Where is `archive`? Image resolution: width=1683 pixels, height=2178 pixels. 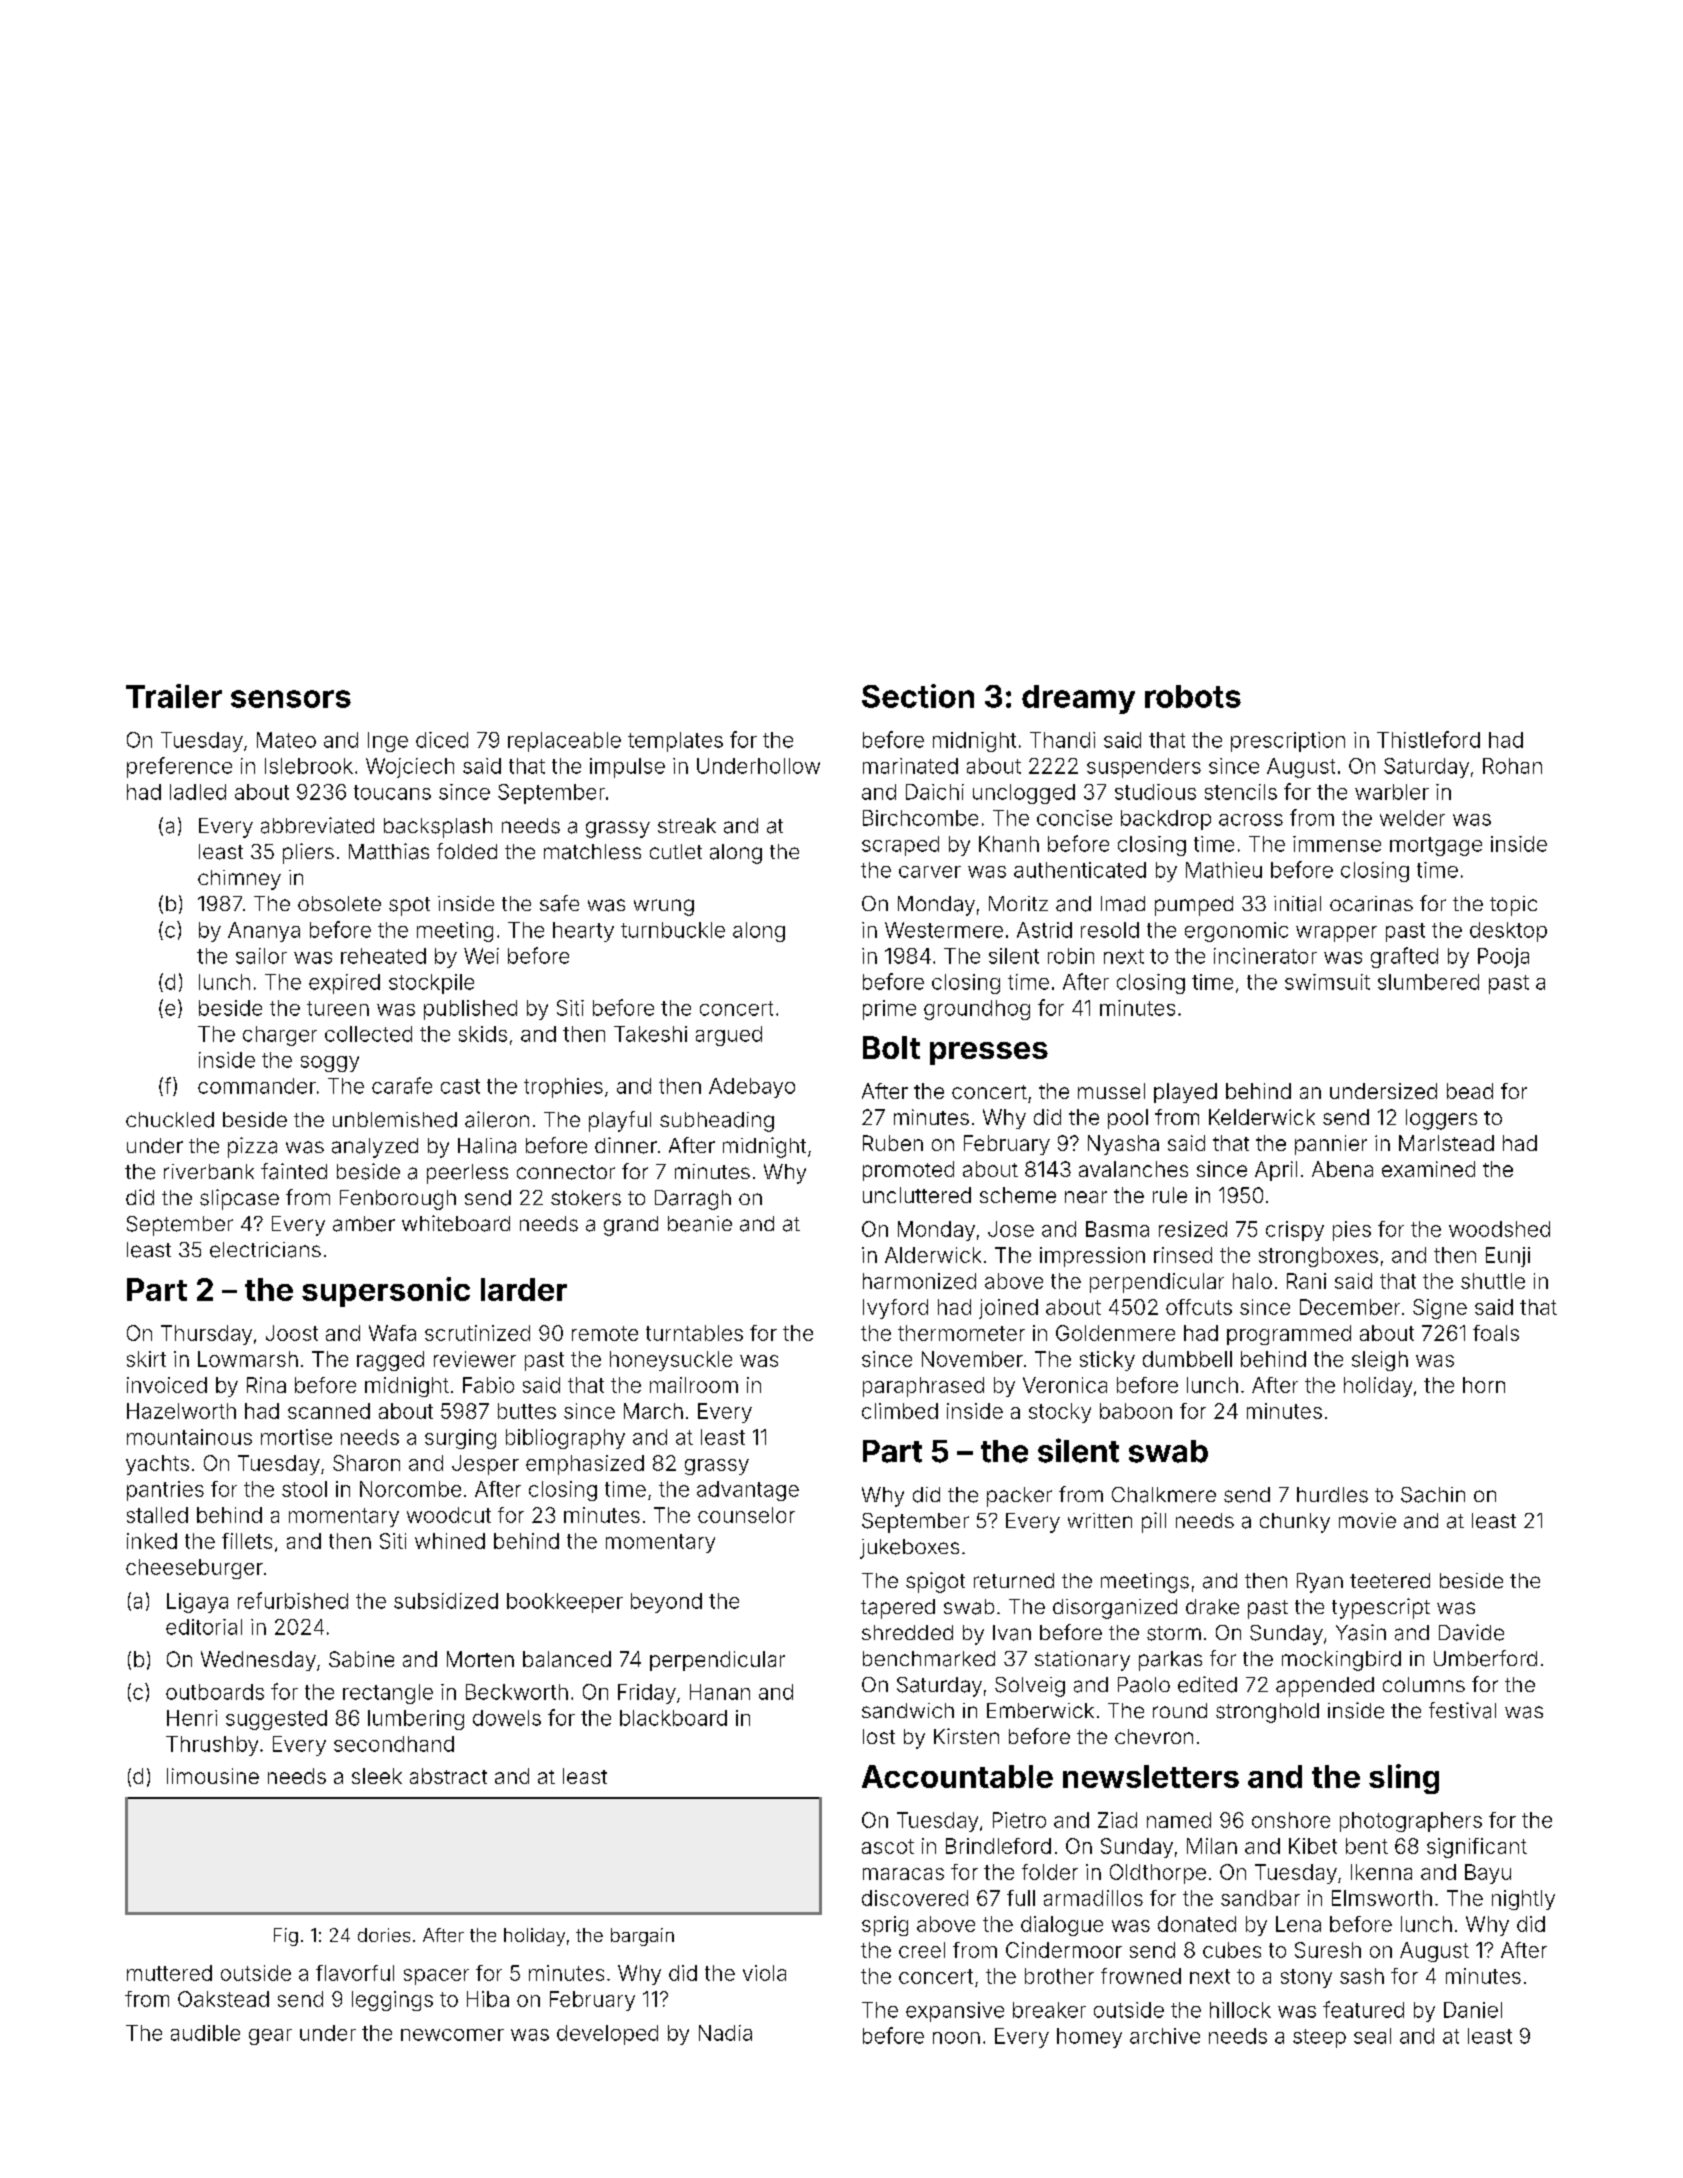
archive is located at coordinates (1165, 2036).
